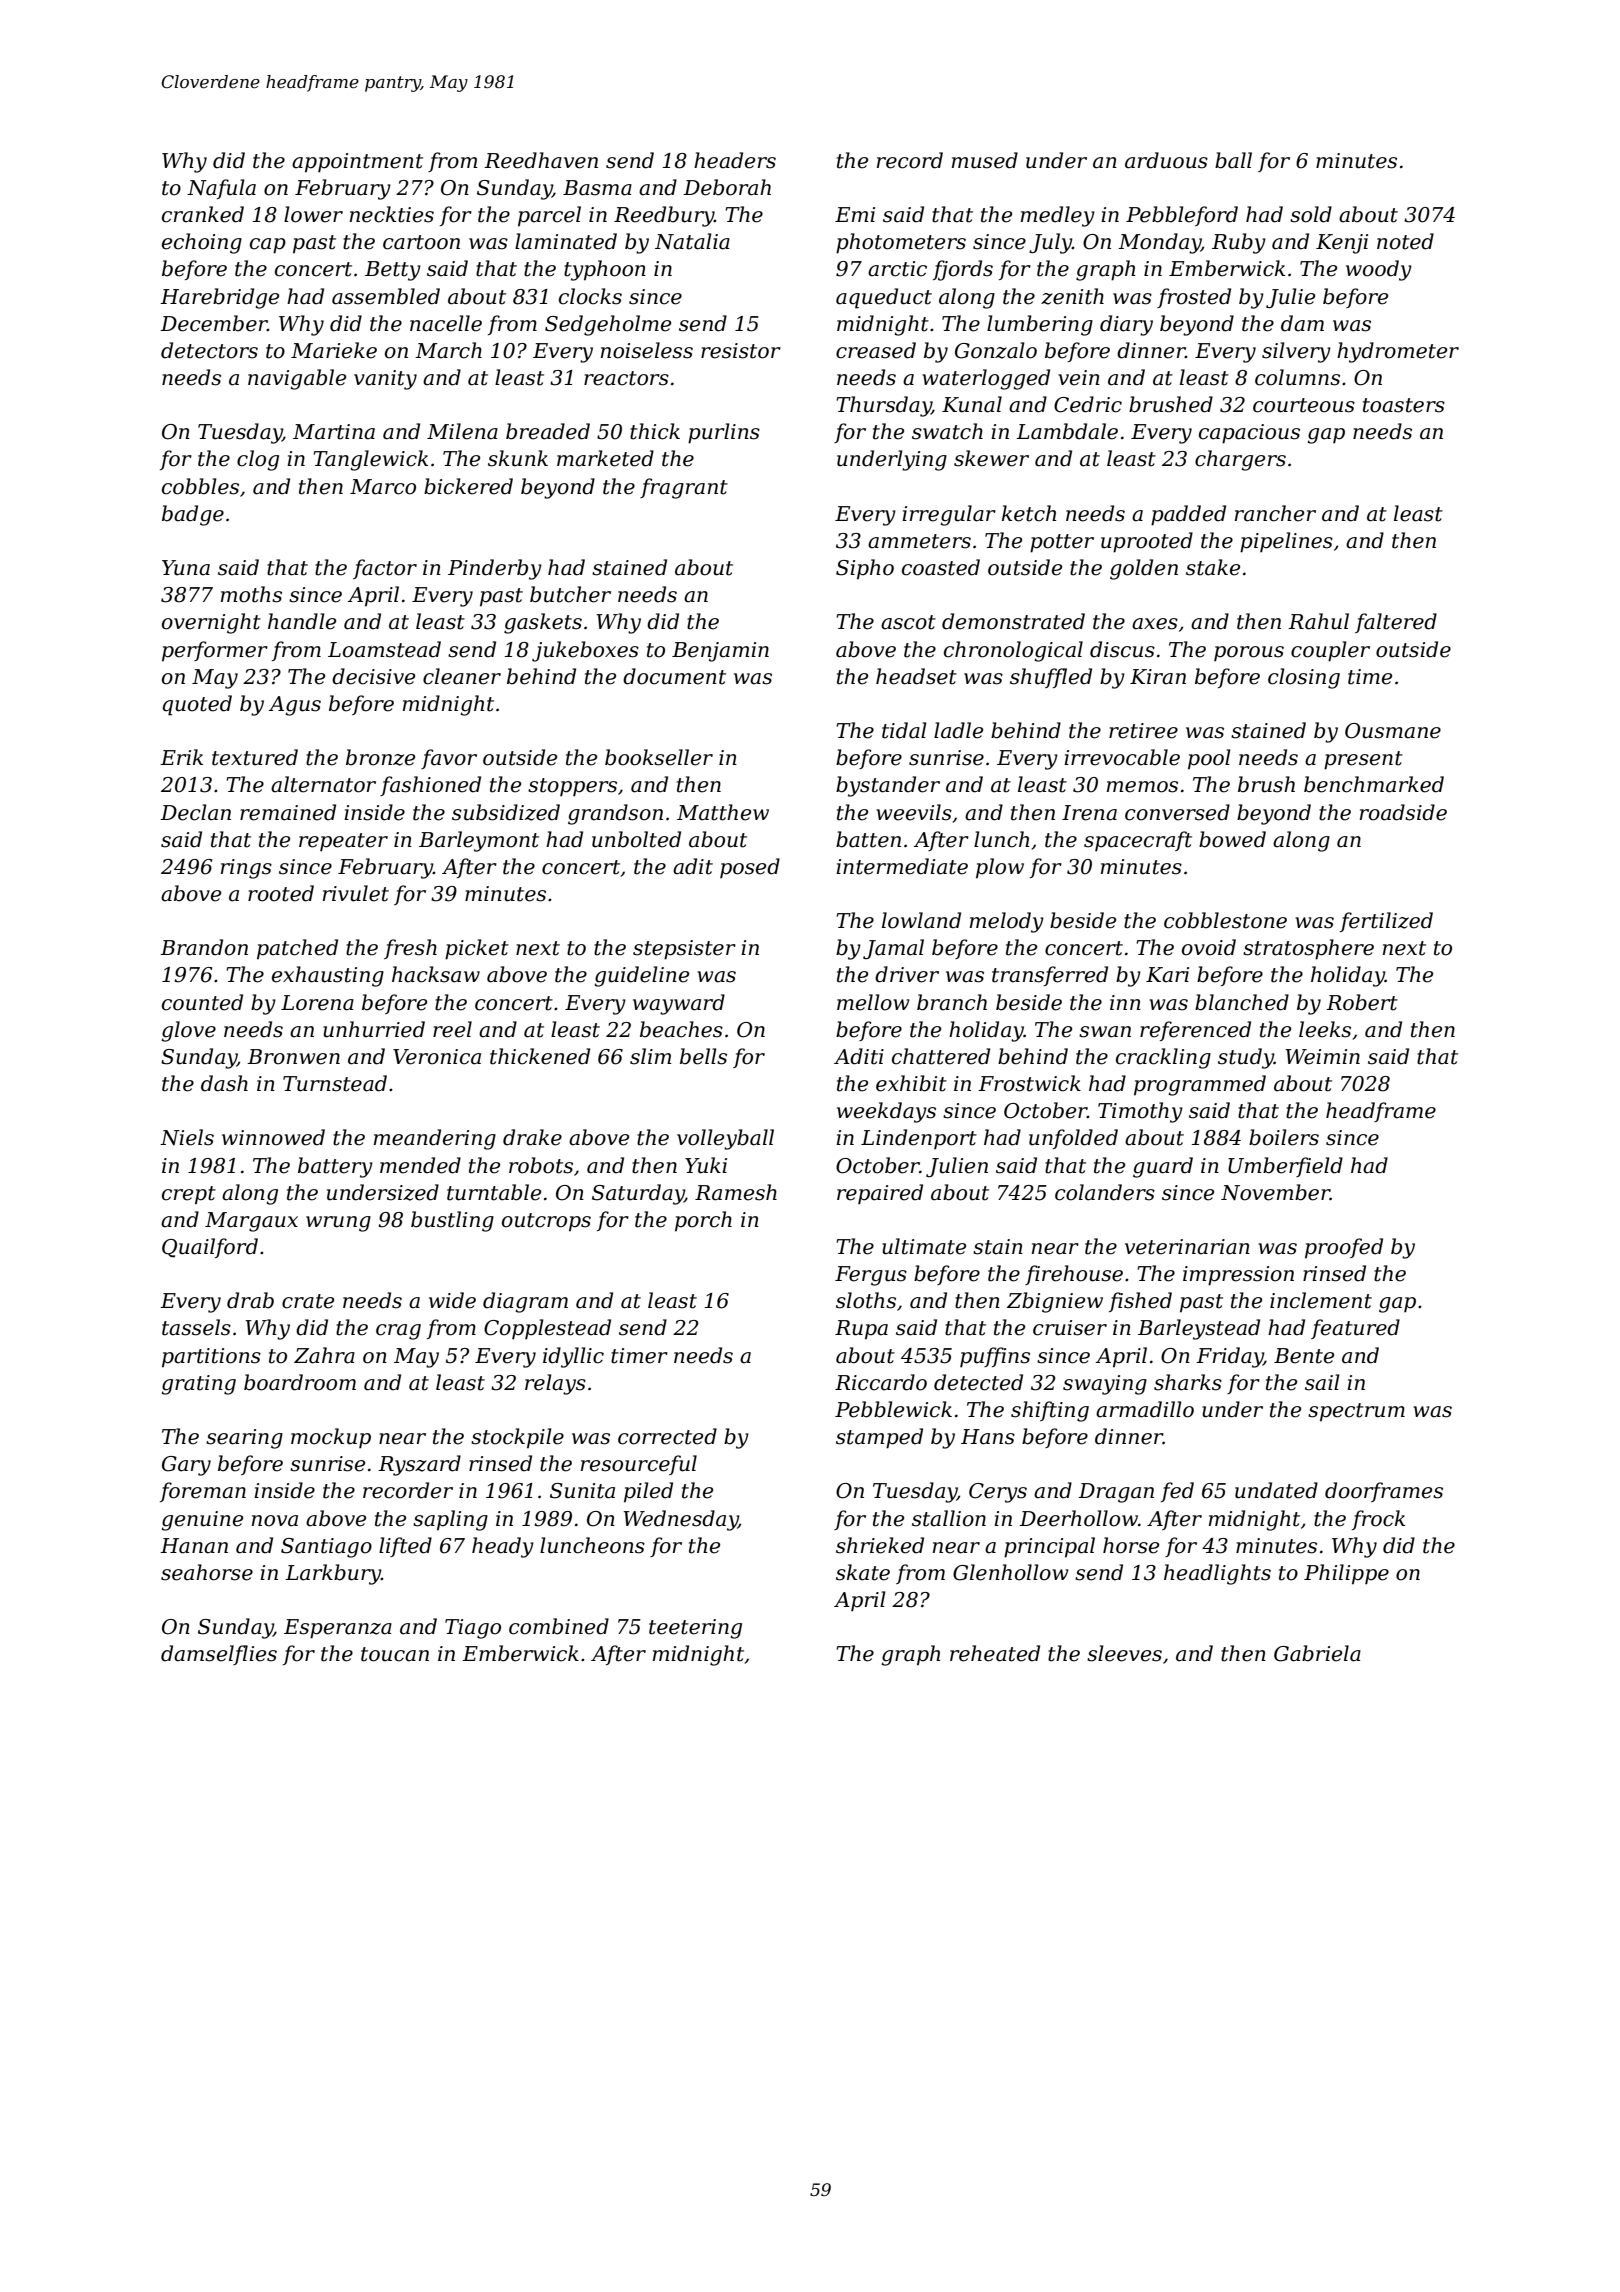 This screenshot has height=2292, width=1620. I want to click on axes, so click(1155, 624).
